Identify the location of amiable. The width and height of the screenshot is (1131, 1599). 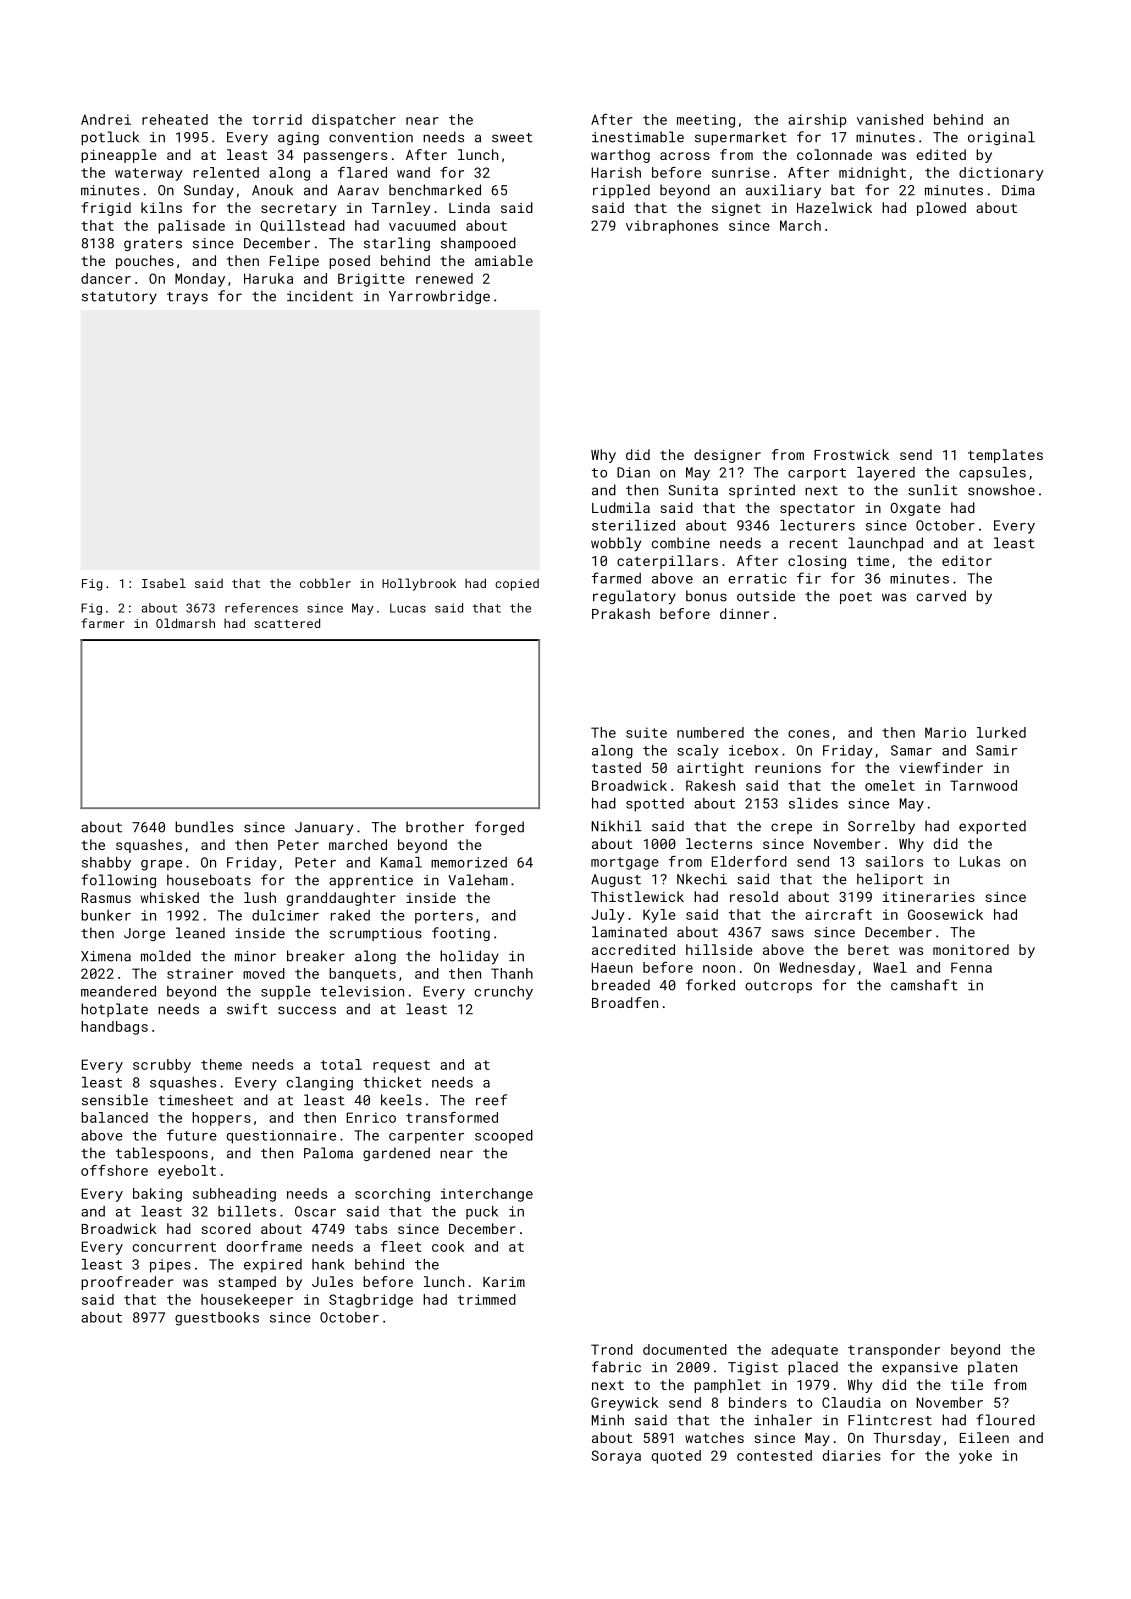
(504, 260).
